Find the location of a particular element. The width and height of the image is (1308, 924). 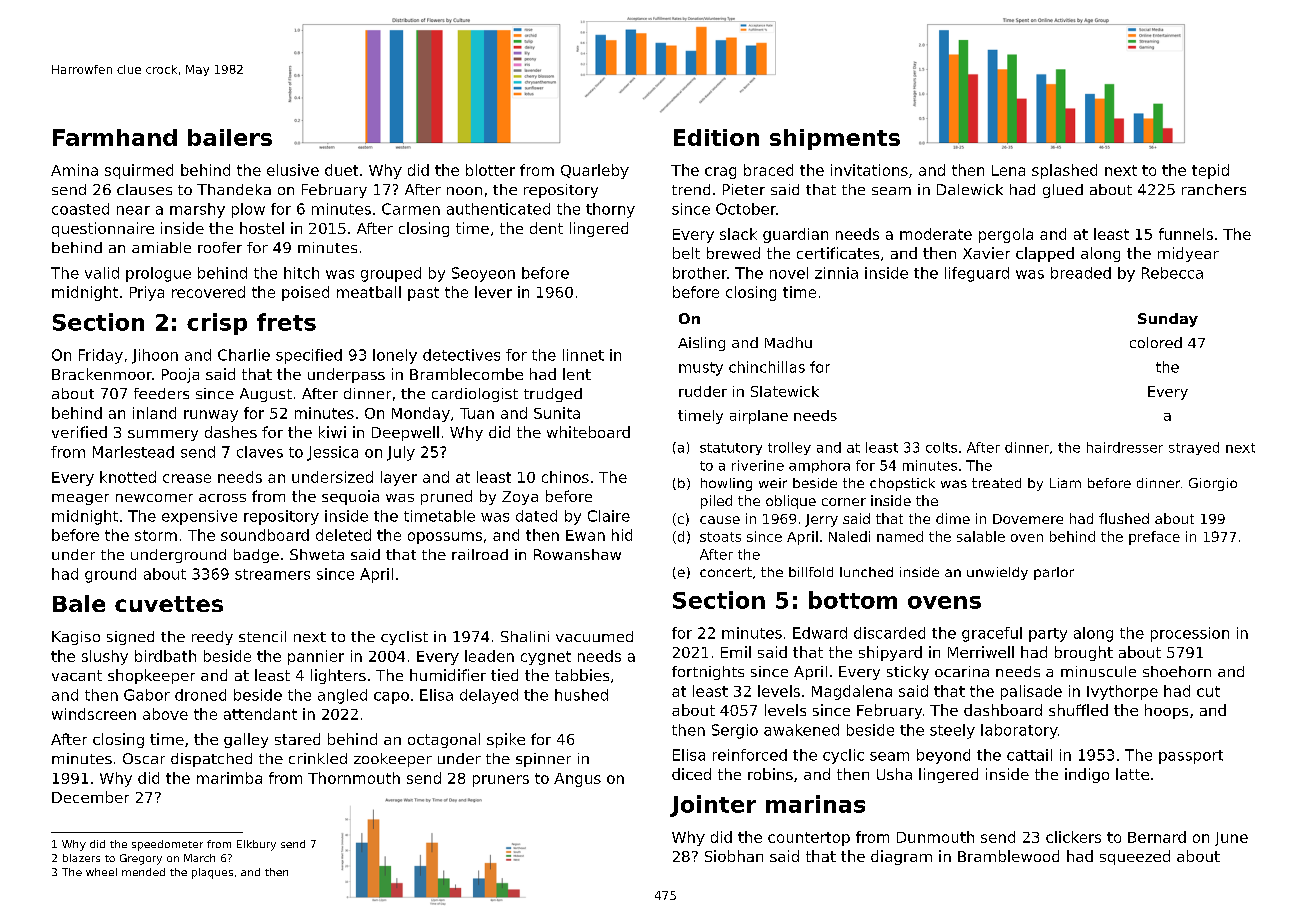

poised is located at coordinates (305, 293).
